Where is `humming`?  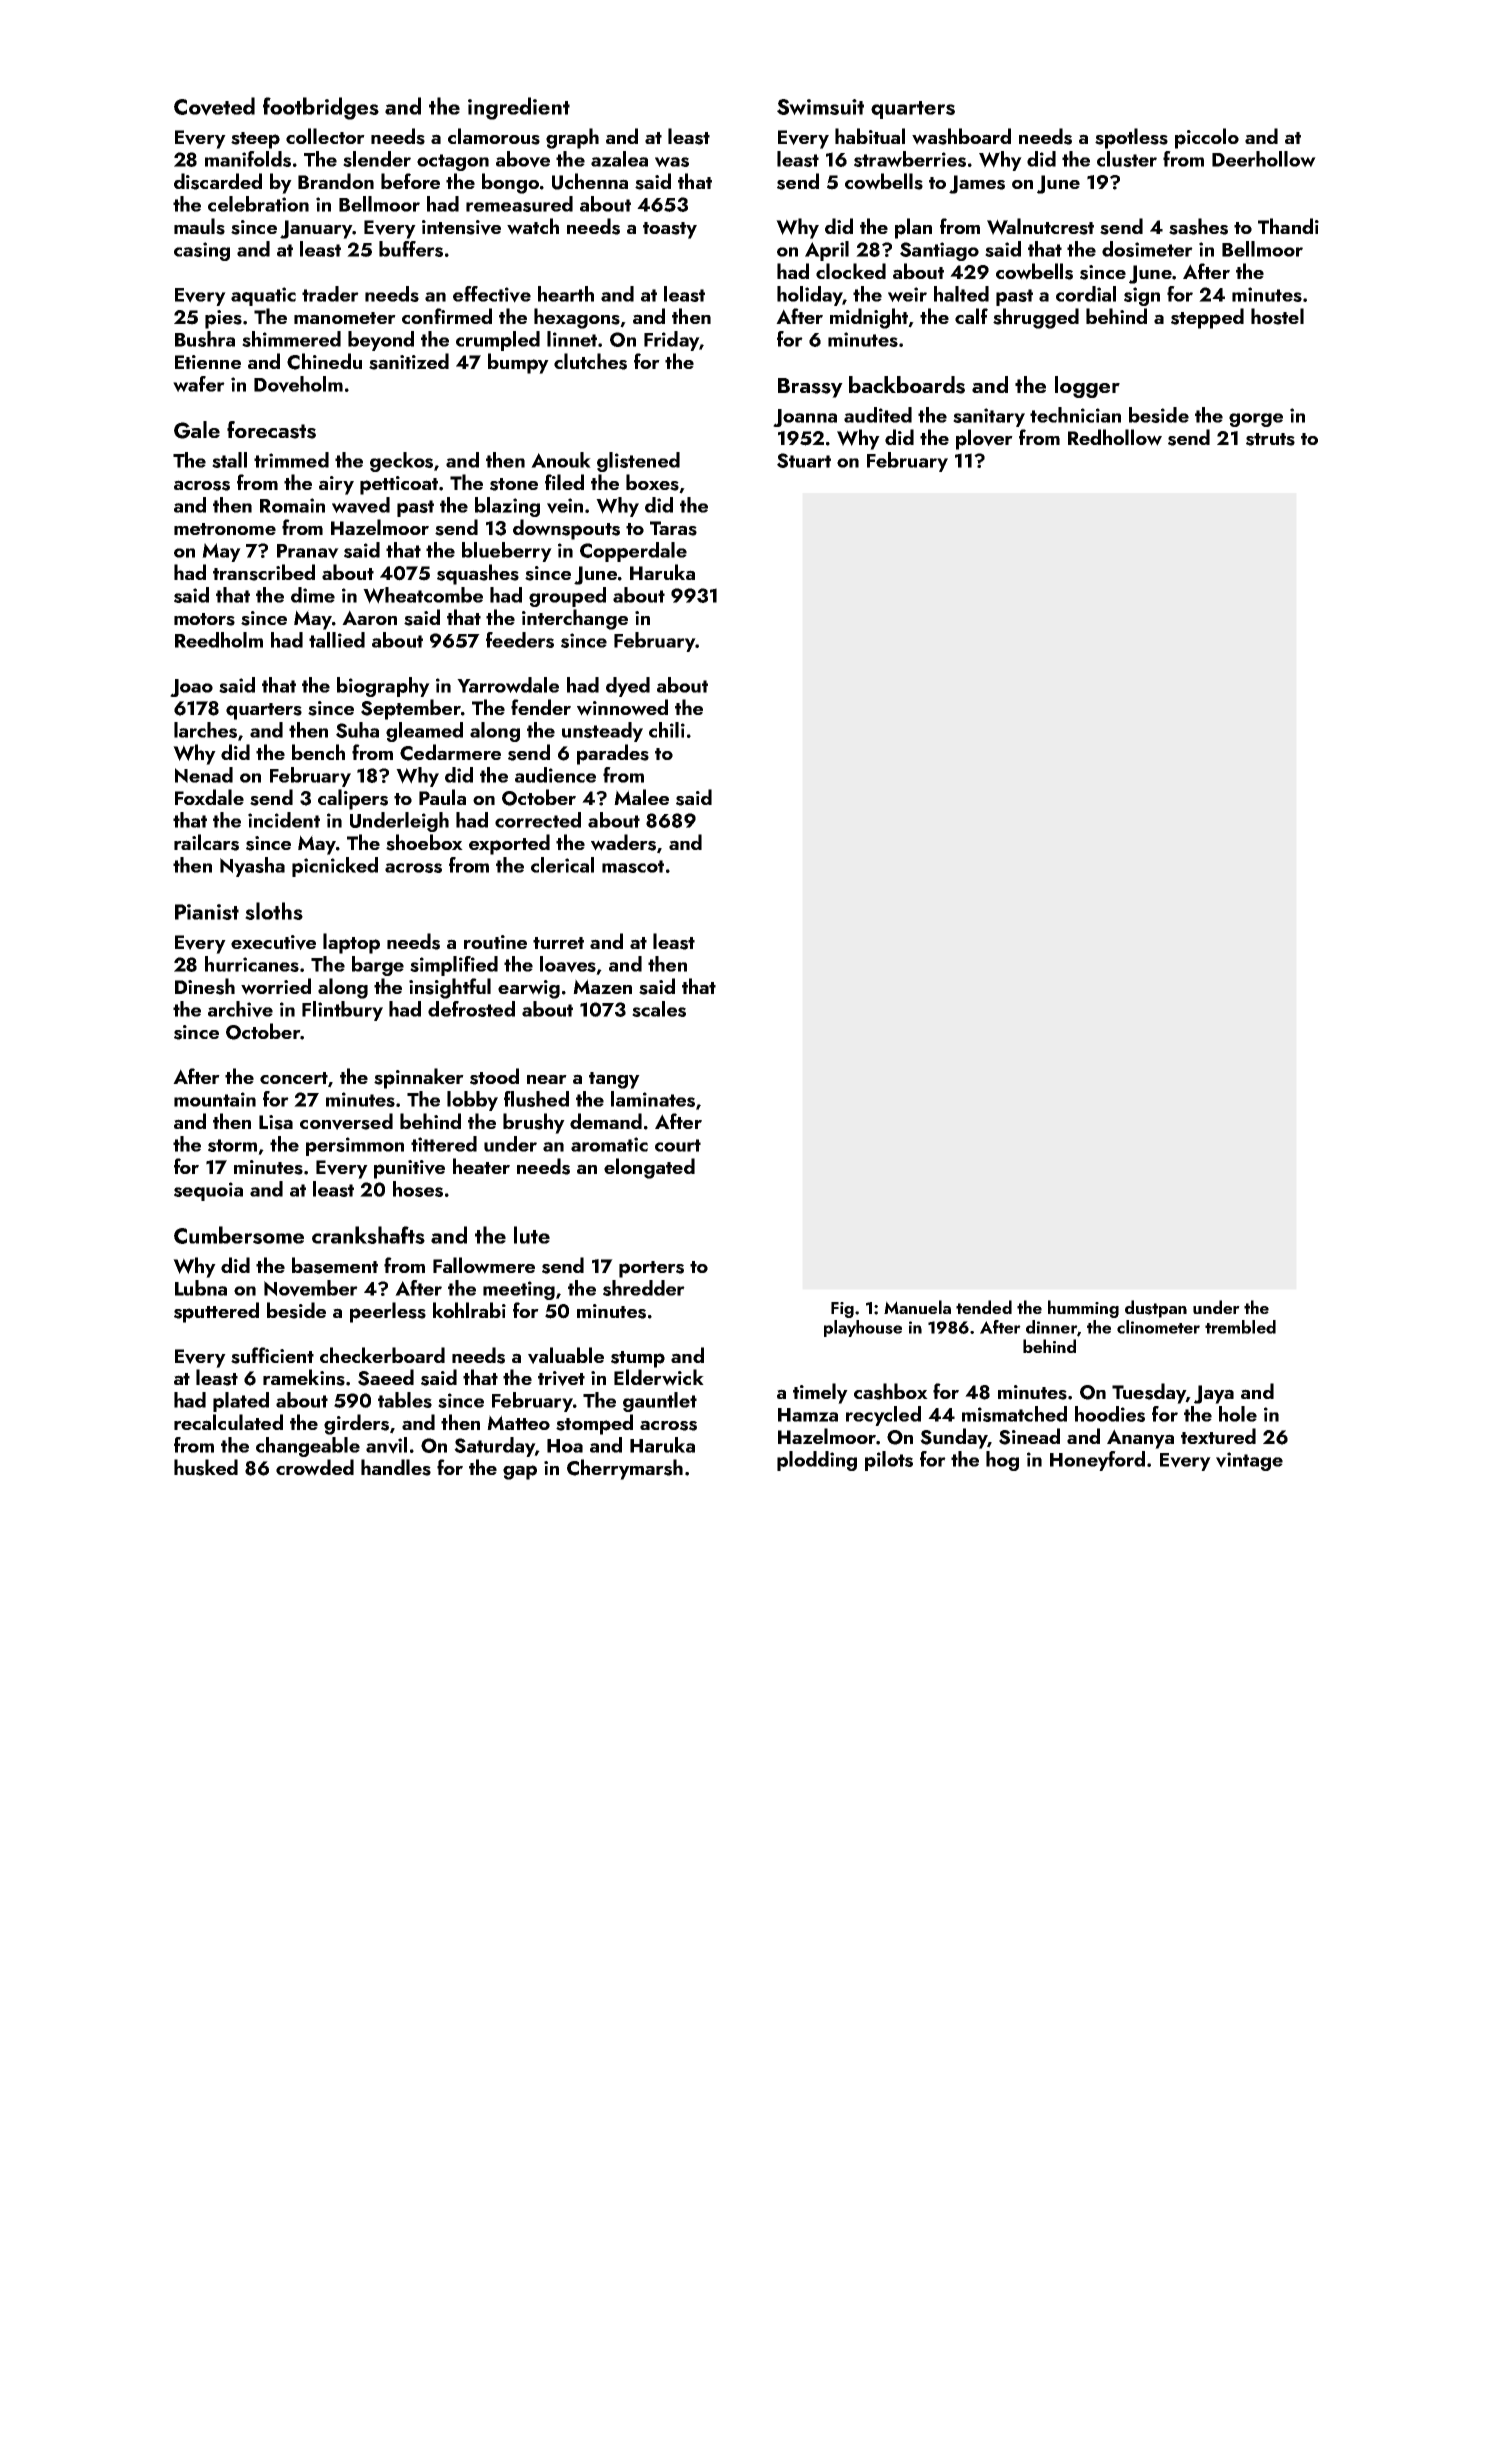 humming is located at coordinates (1083, 1309).
